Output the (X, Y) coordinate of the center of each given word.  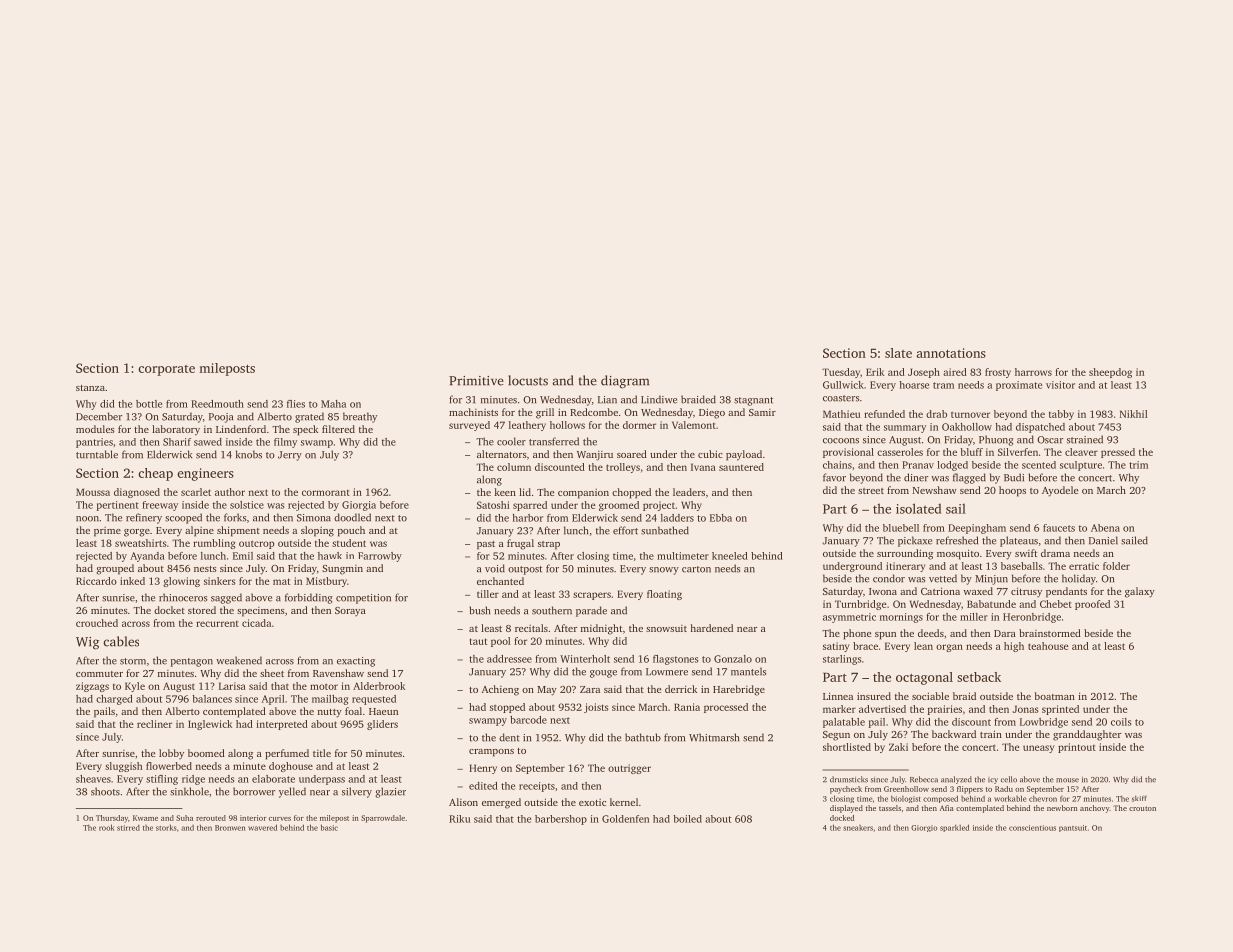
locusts (528, 380)
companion (583, 494)
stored (202, 610)
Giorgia (359, 506)
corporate (166, 370)
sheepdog (1110, 373)
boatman (1055, 696)
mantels (748, 671)
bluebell (901, 528)
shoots (105, 791)
